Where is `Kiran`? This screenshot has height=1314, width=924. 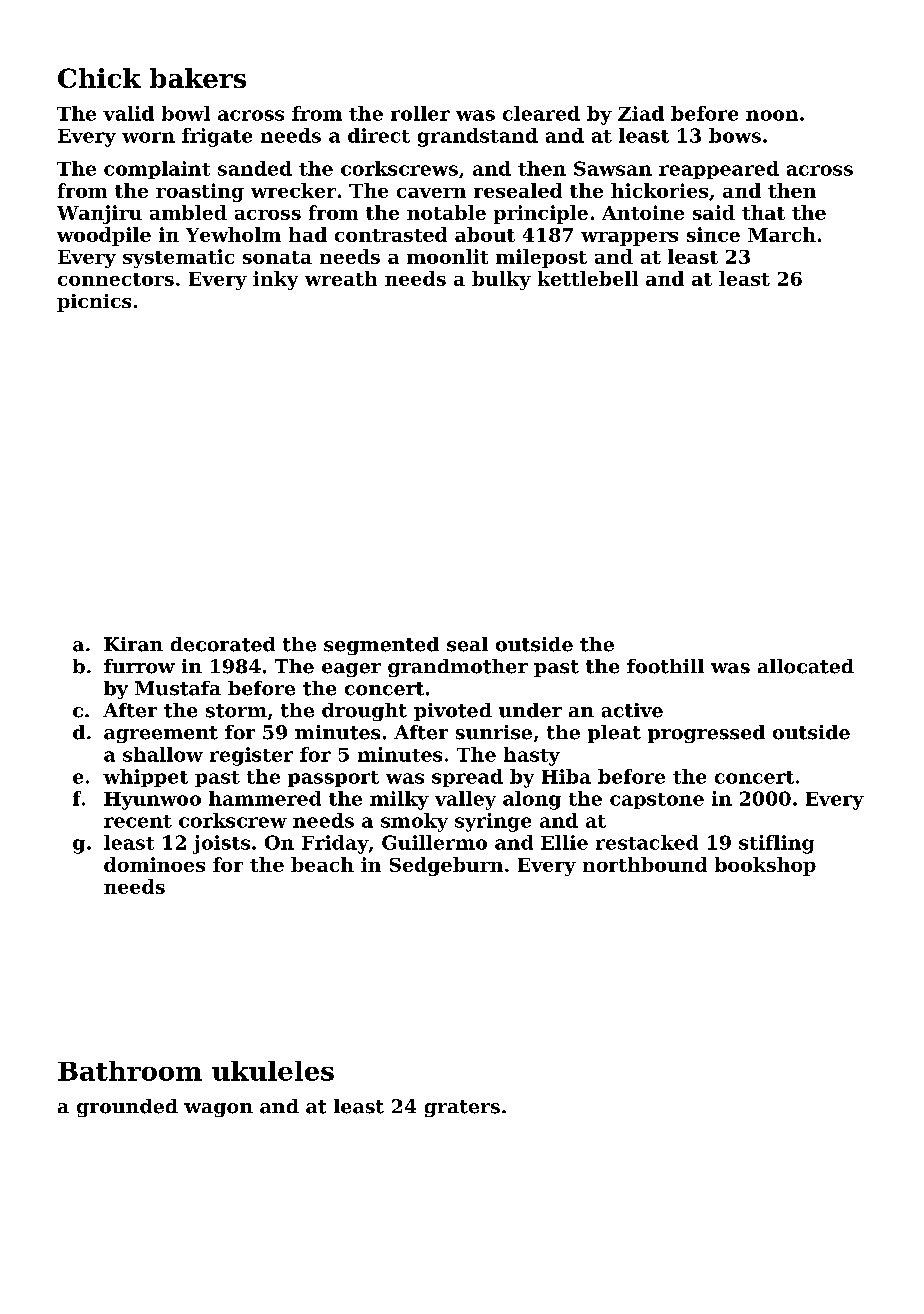 Kiran is located at coordinates (133, 644).
